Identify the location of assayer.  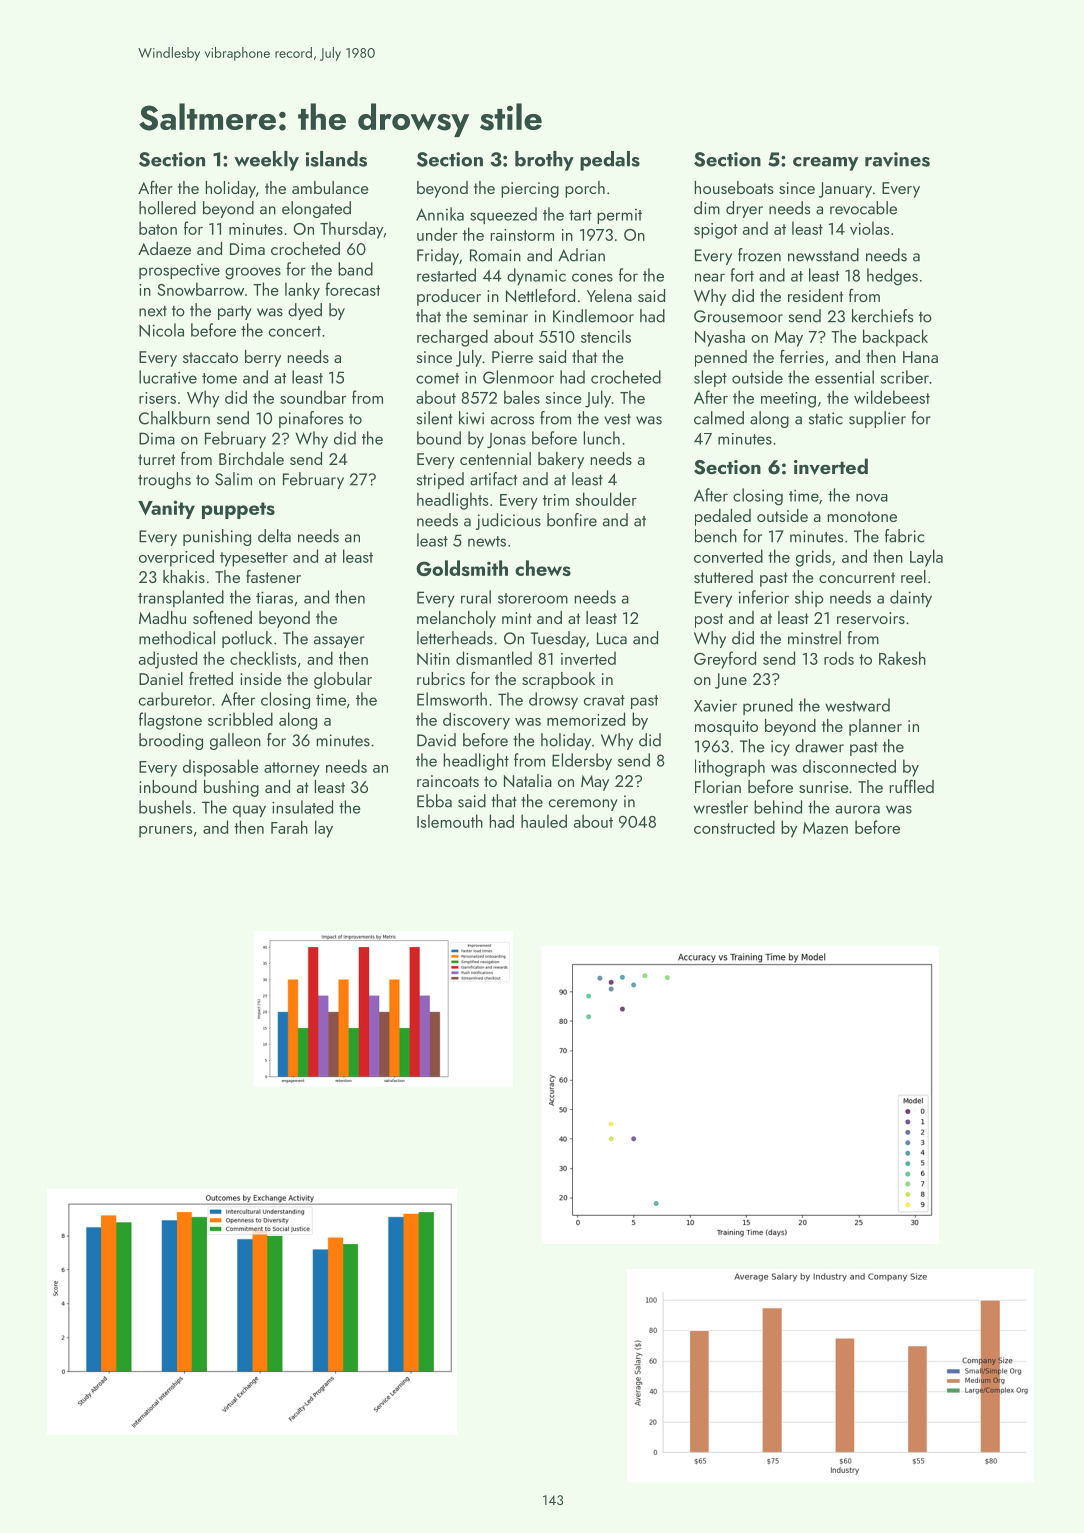
(339, 642).
